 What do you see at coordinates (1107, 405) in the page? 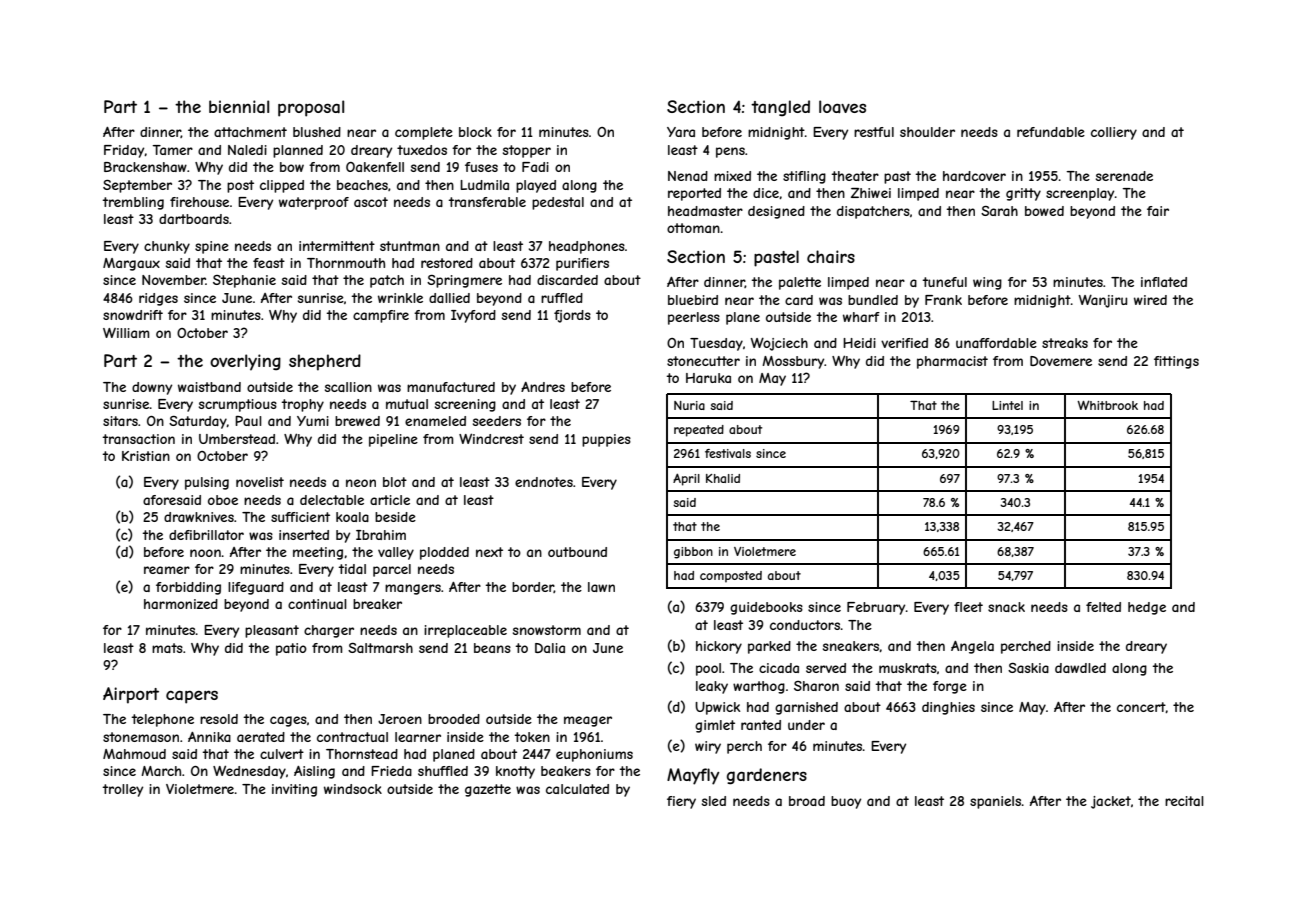
I see `Whitbrook` at bounding box center [1107, 405].
